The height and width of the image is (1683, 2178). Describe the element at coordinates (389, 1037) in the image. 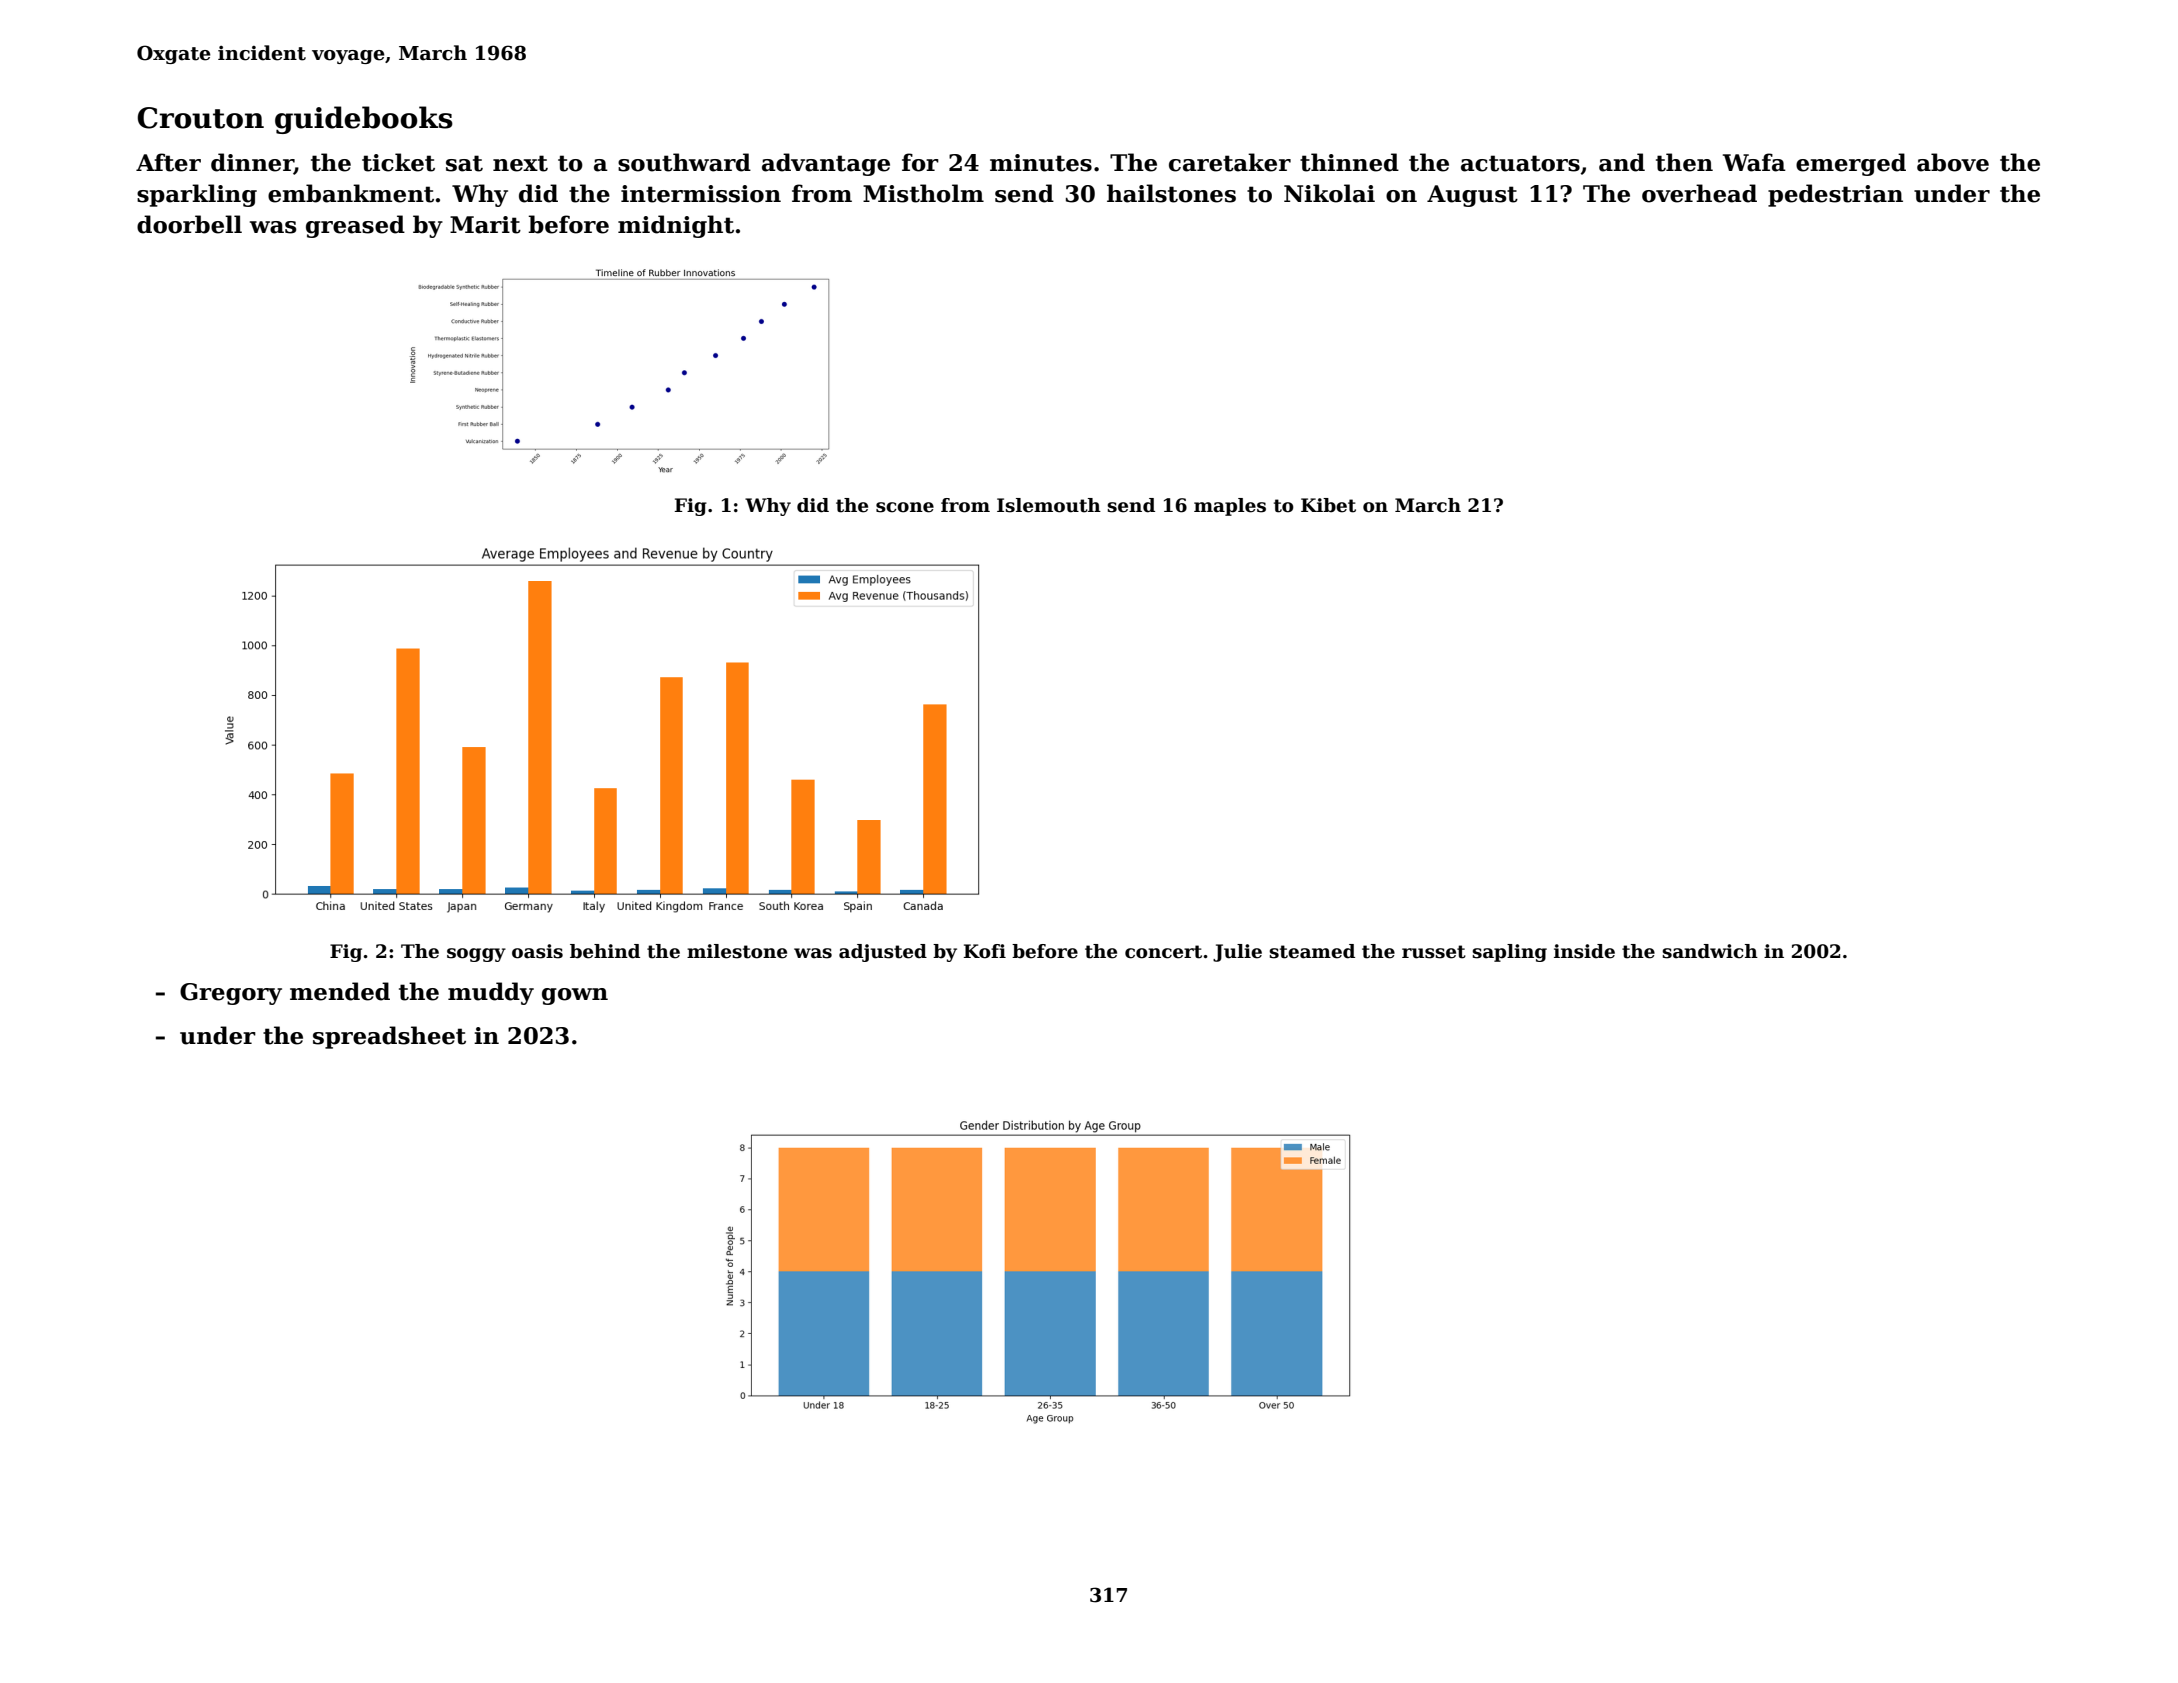

I see `spreadsheet` at that location.
